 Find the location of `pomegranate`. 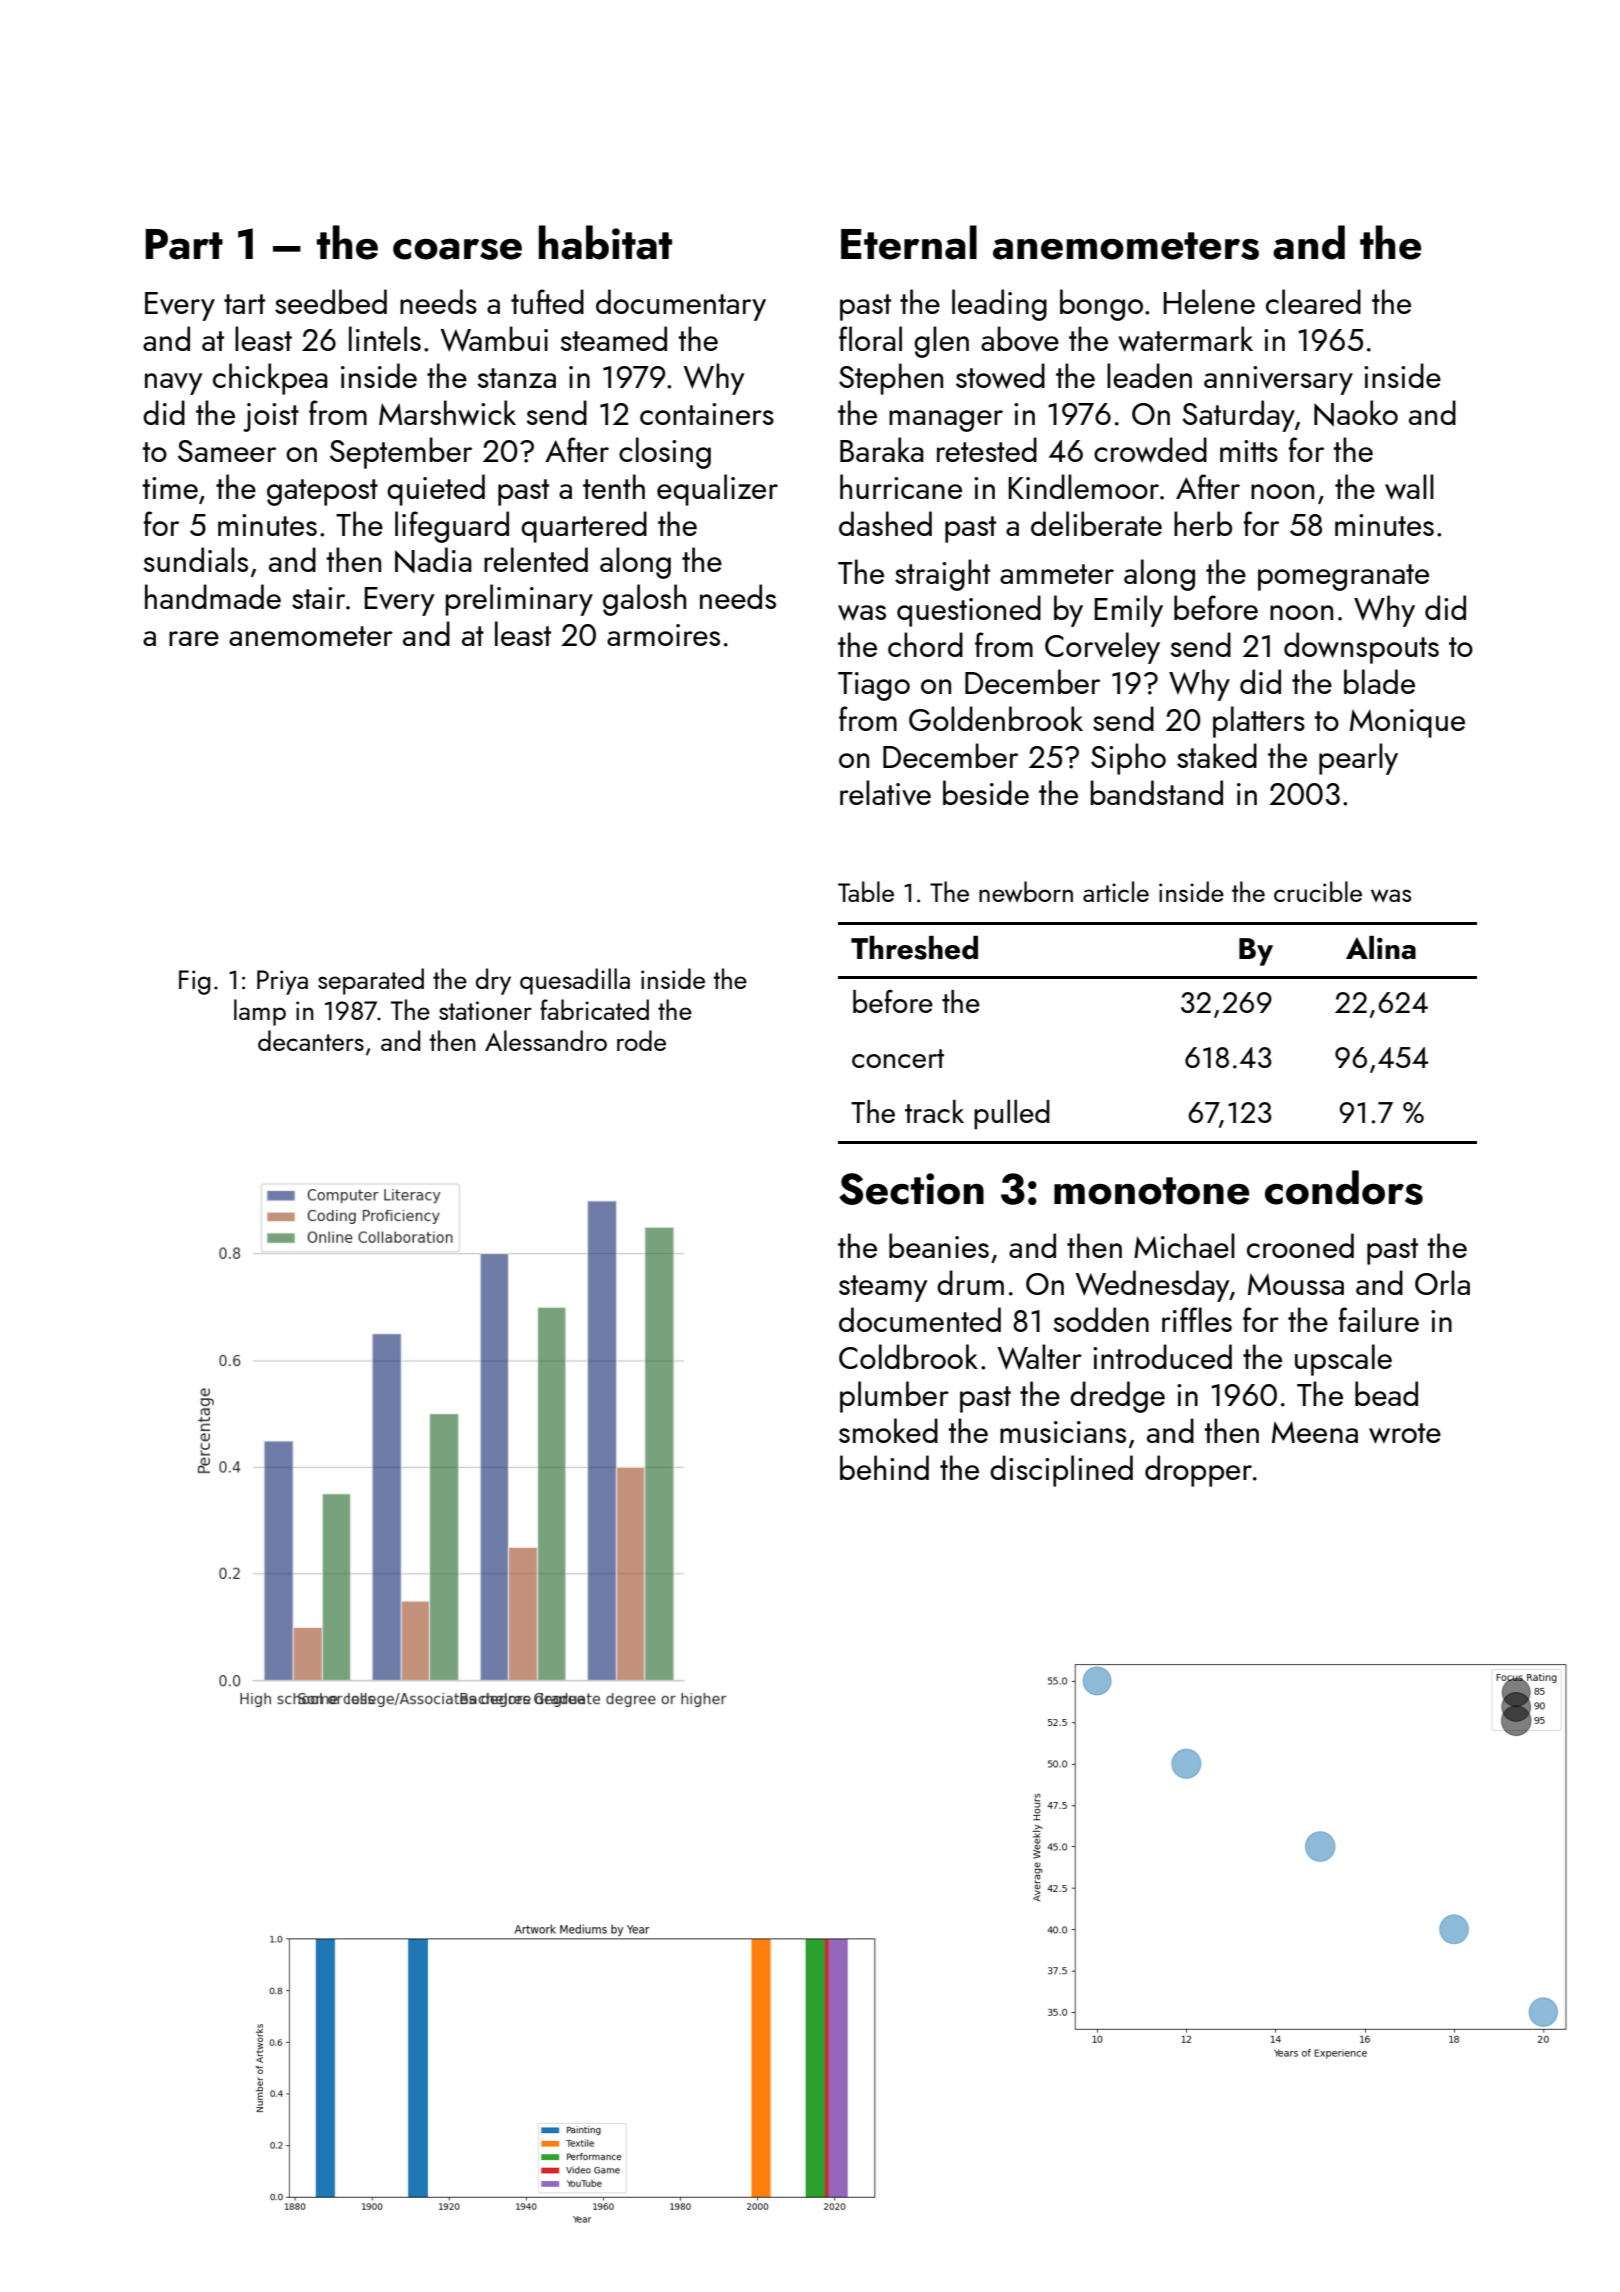

pomegranate is located at coordinates (1343, 577).
